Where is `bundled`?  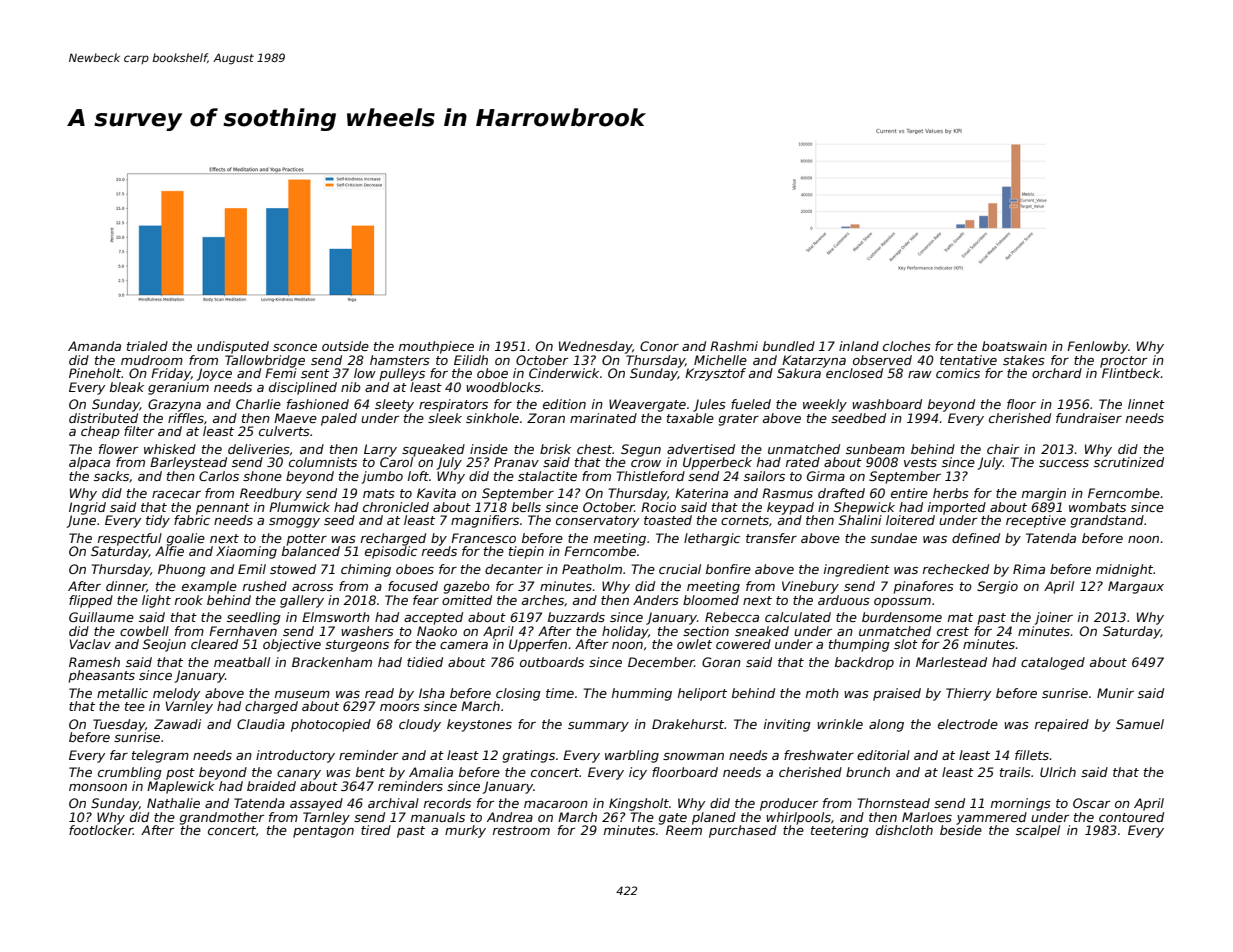
bundled is located at coordinates (789, 346).
